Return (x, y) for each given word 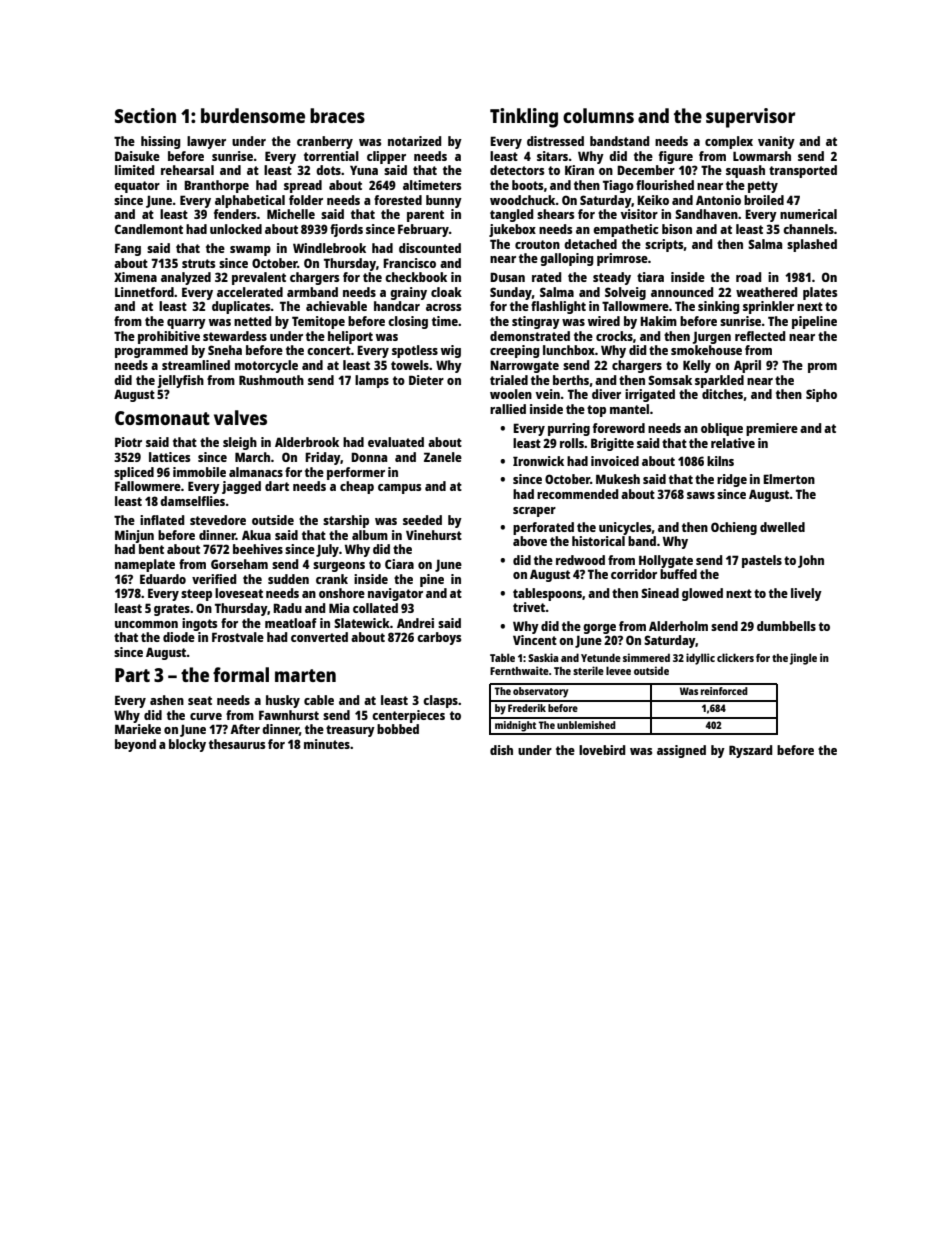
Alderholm (678, 626)
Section (145, 115)
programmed (151, 351)
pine (432, 580)
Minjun (134, 536)
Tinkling (524, 118)
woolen (511, 394)
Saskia (543, 657)
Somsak (670, 380)
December (646, 170)
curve (206, 716)
